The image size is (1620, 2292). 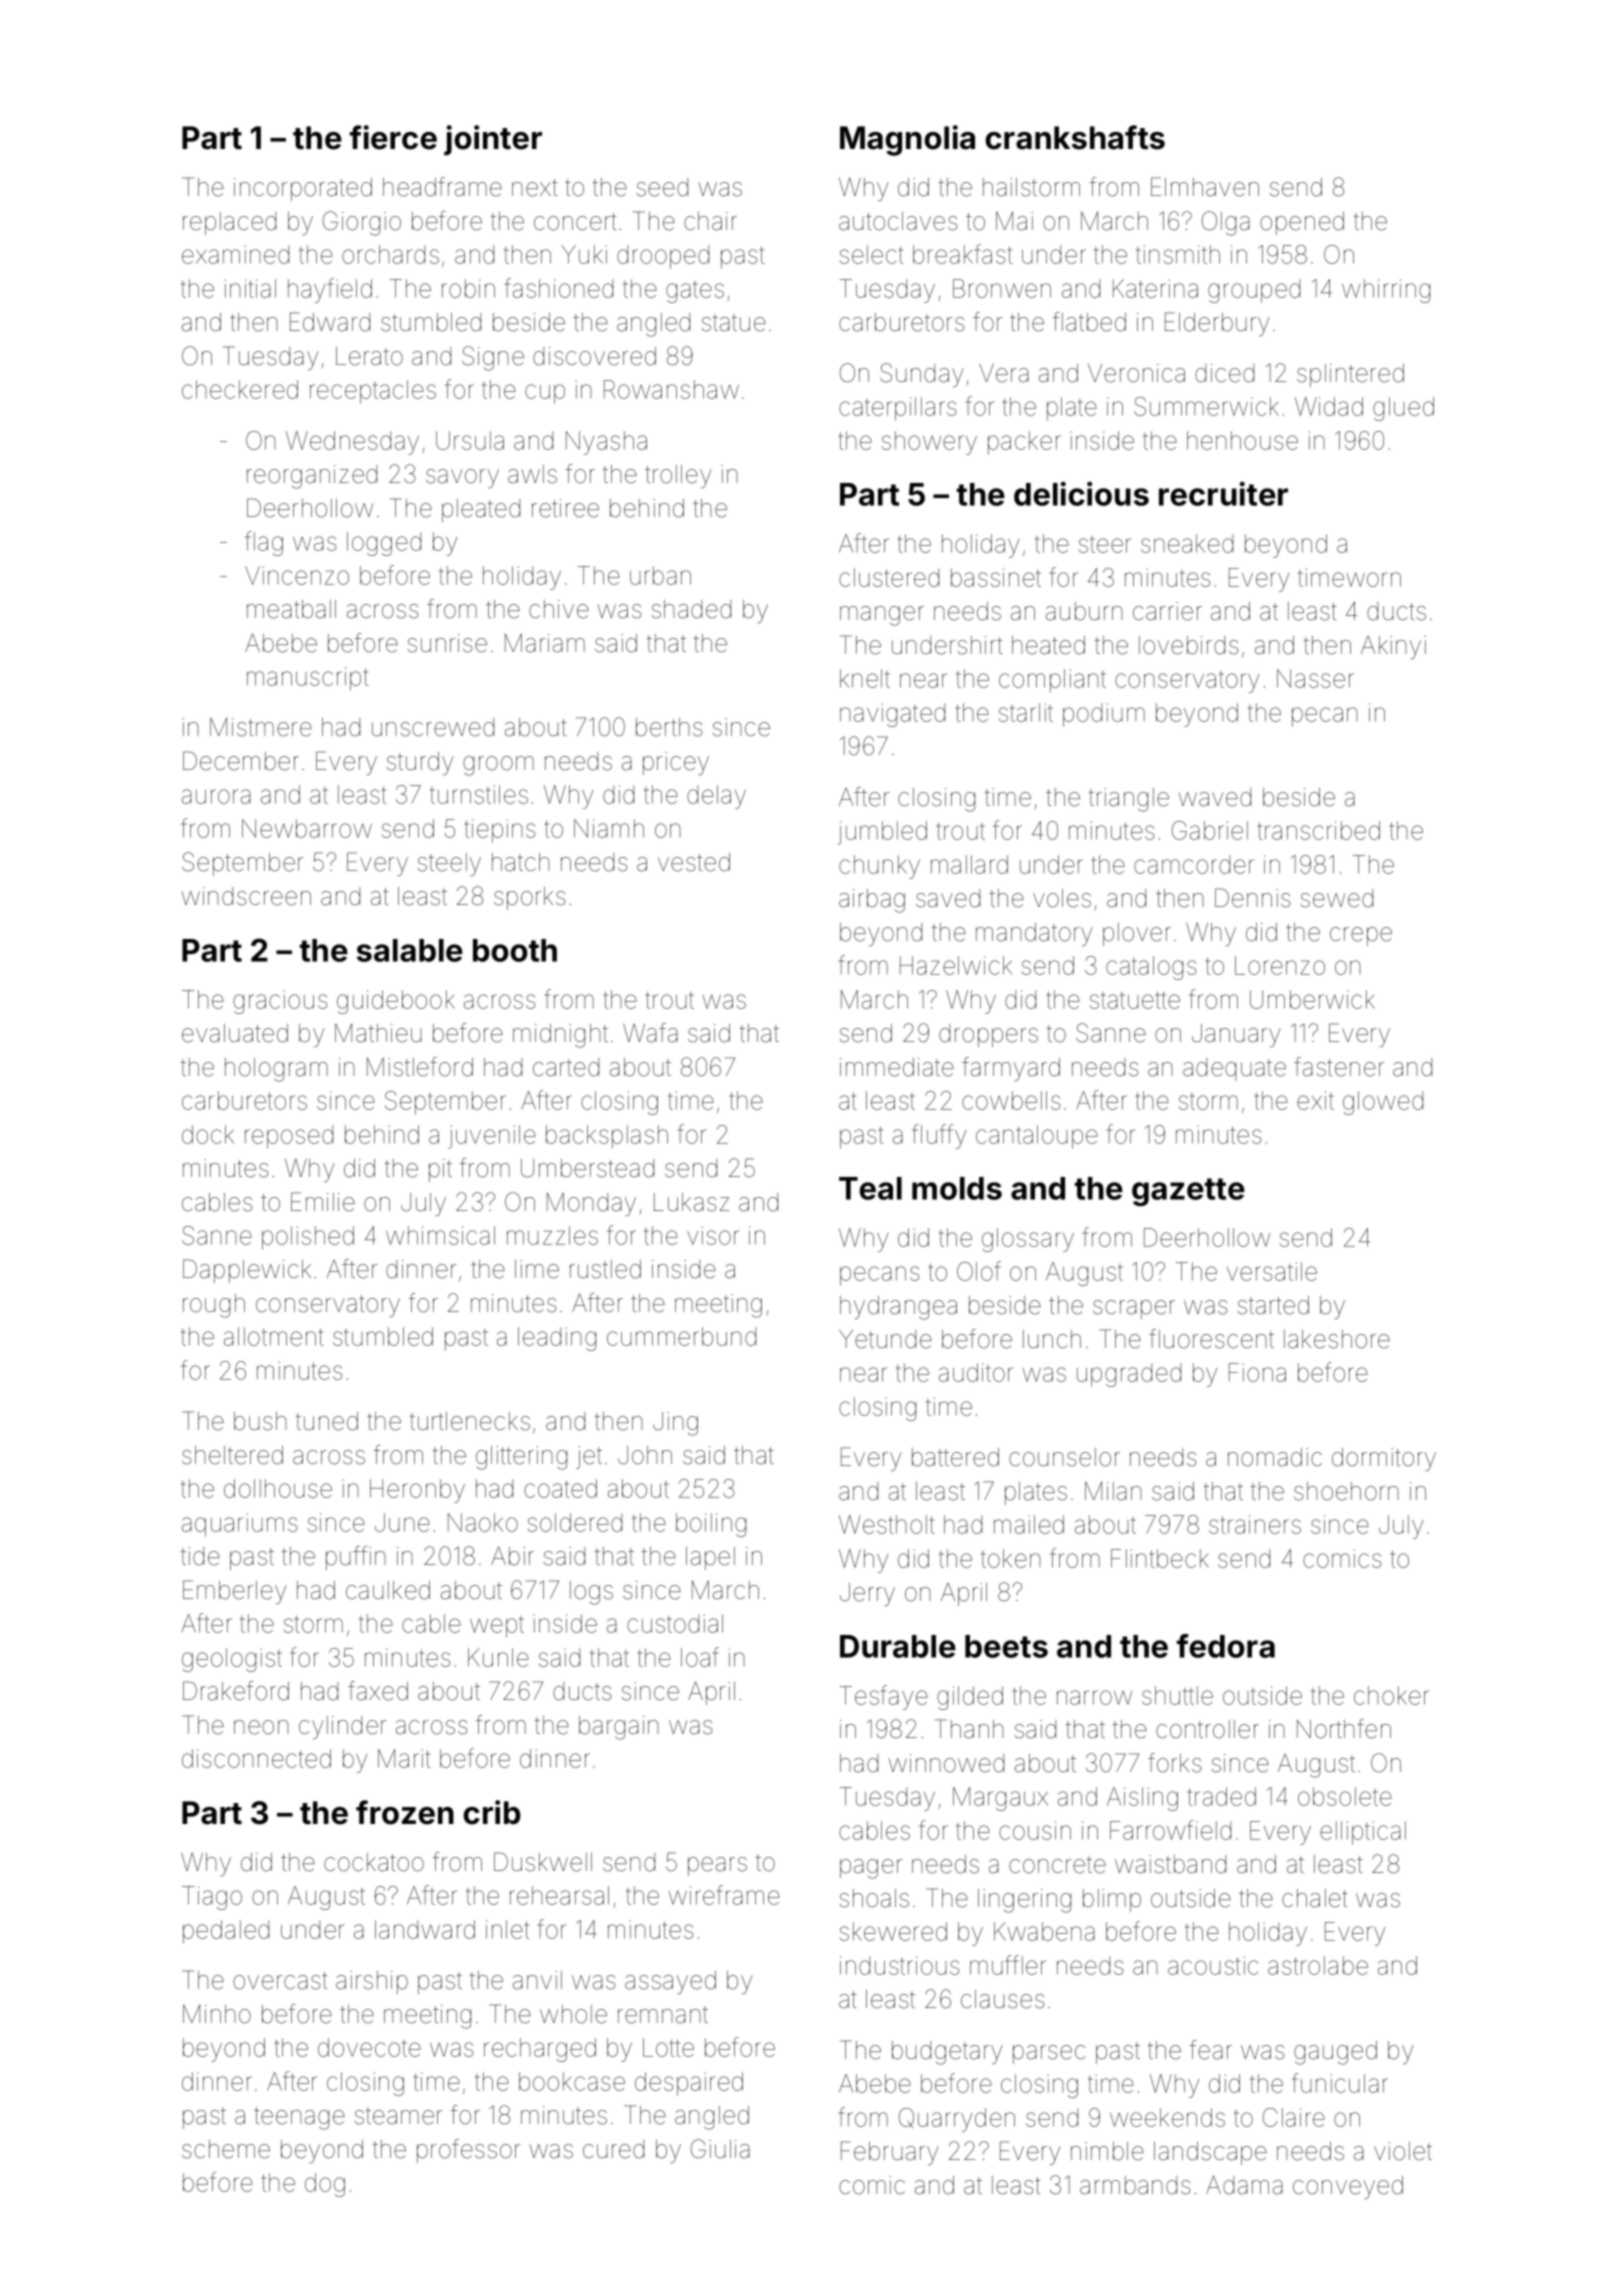 I want to click on fierce, so click(x=393, y=137).
